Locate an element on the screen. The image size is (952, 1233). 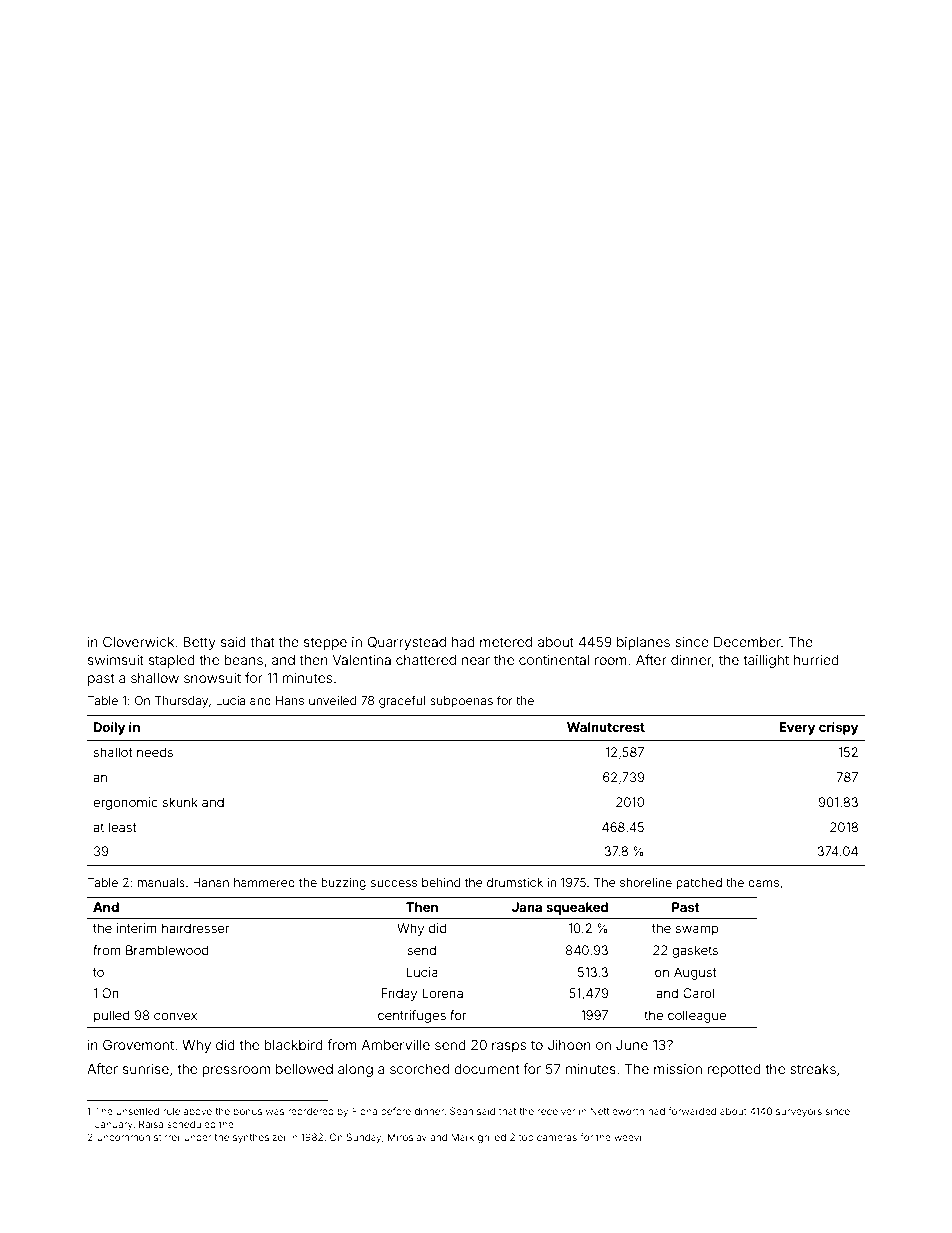
scorched is located at coordinates (419, 1069).
